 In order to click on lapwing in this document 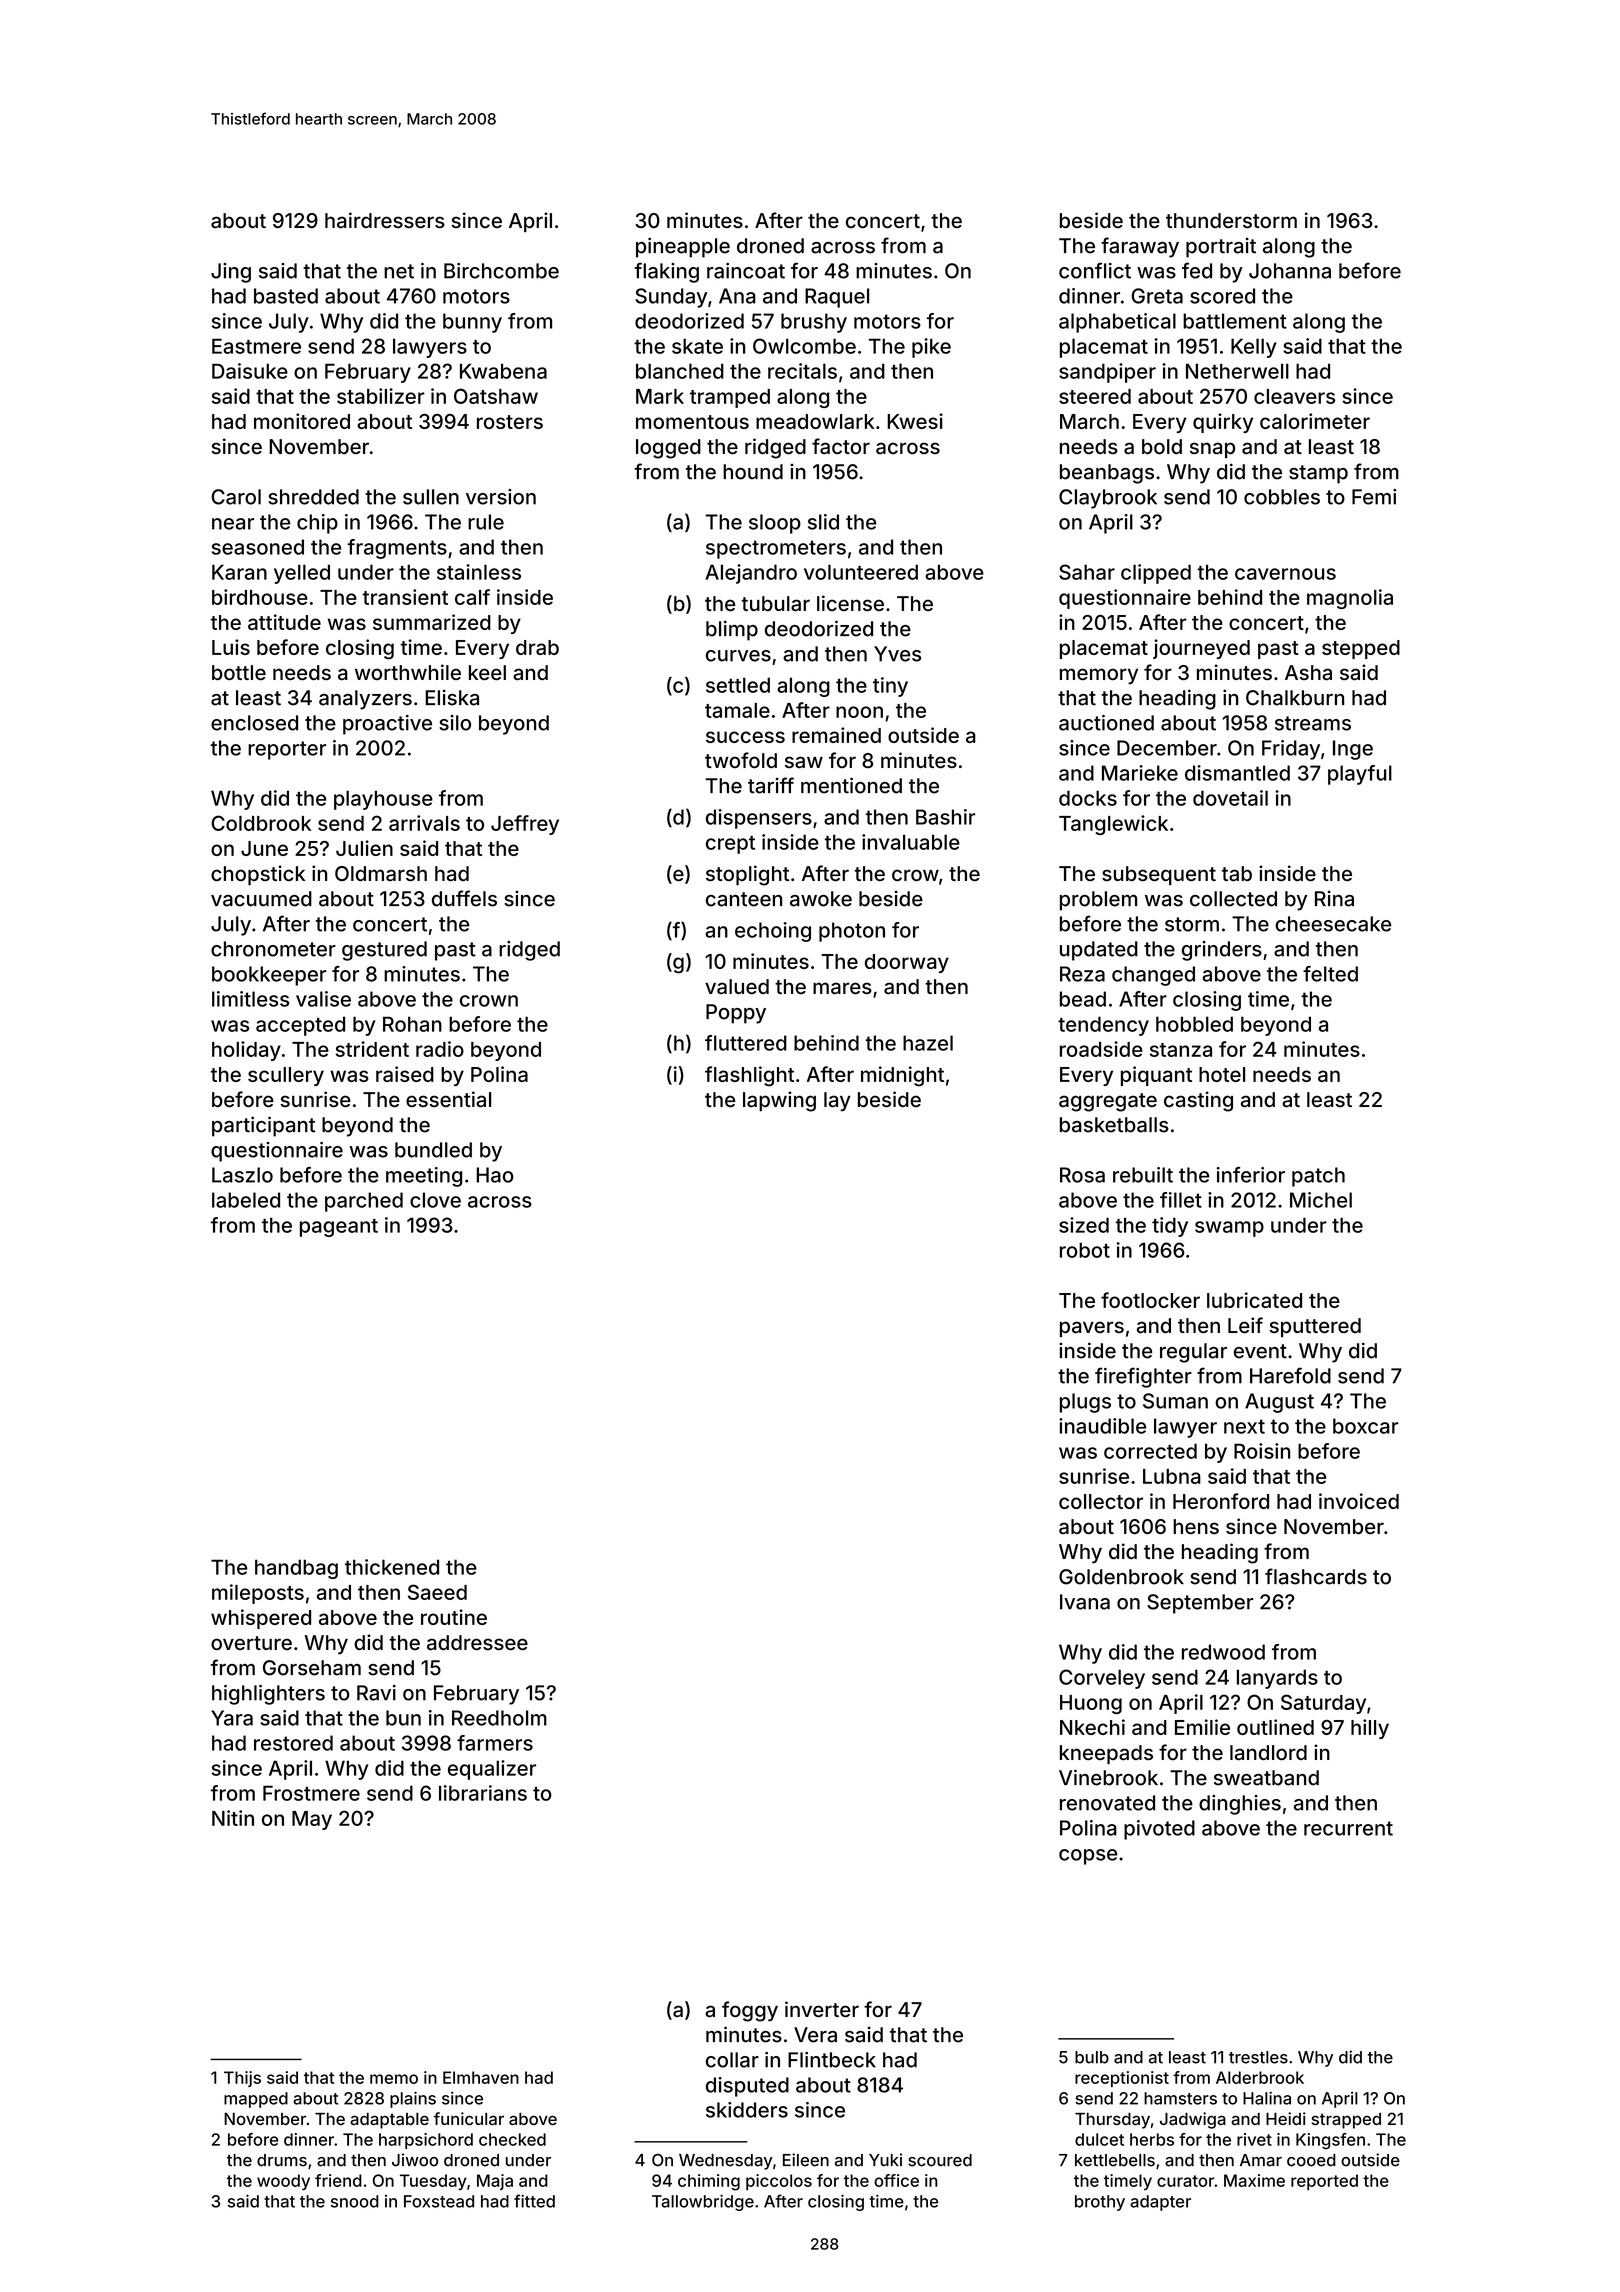, I will do `click(779, 1101)`.
